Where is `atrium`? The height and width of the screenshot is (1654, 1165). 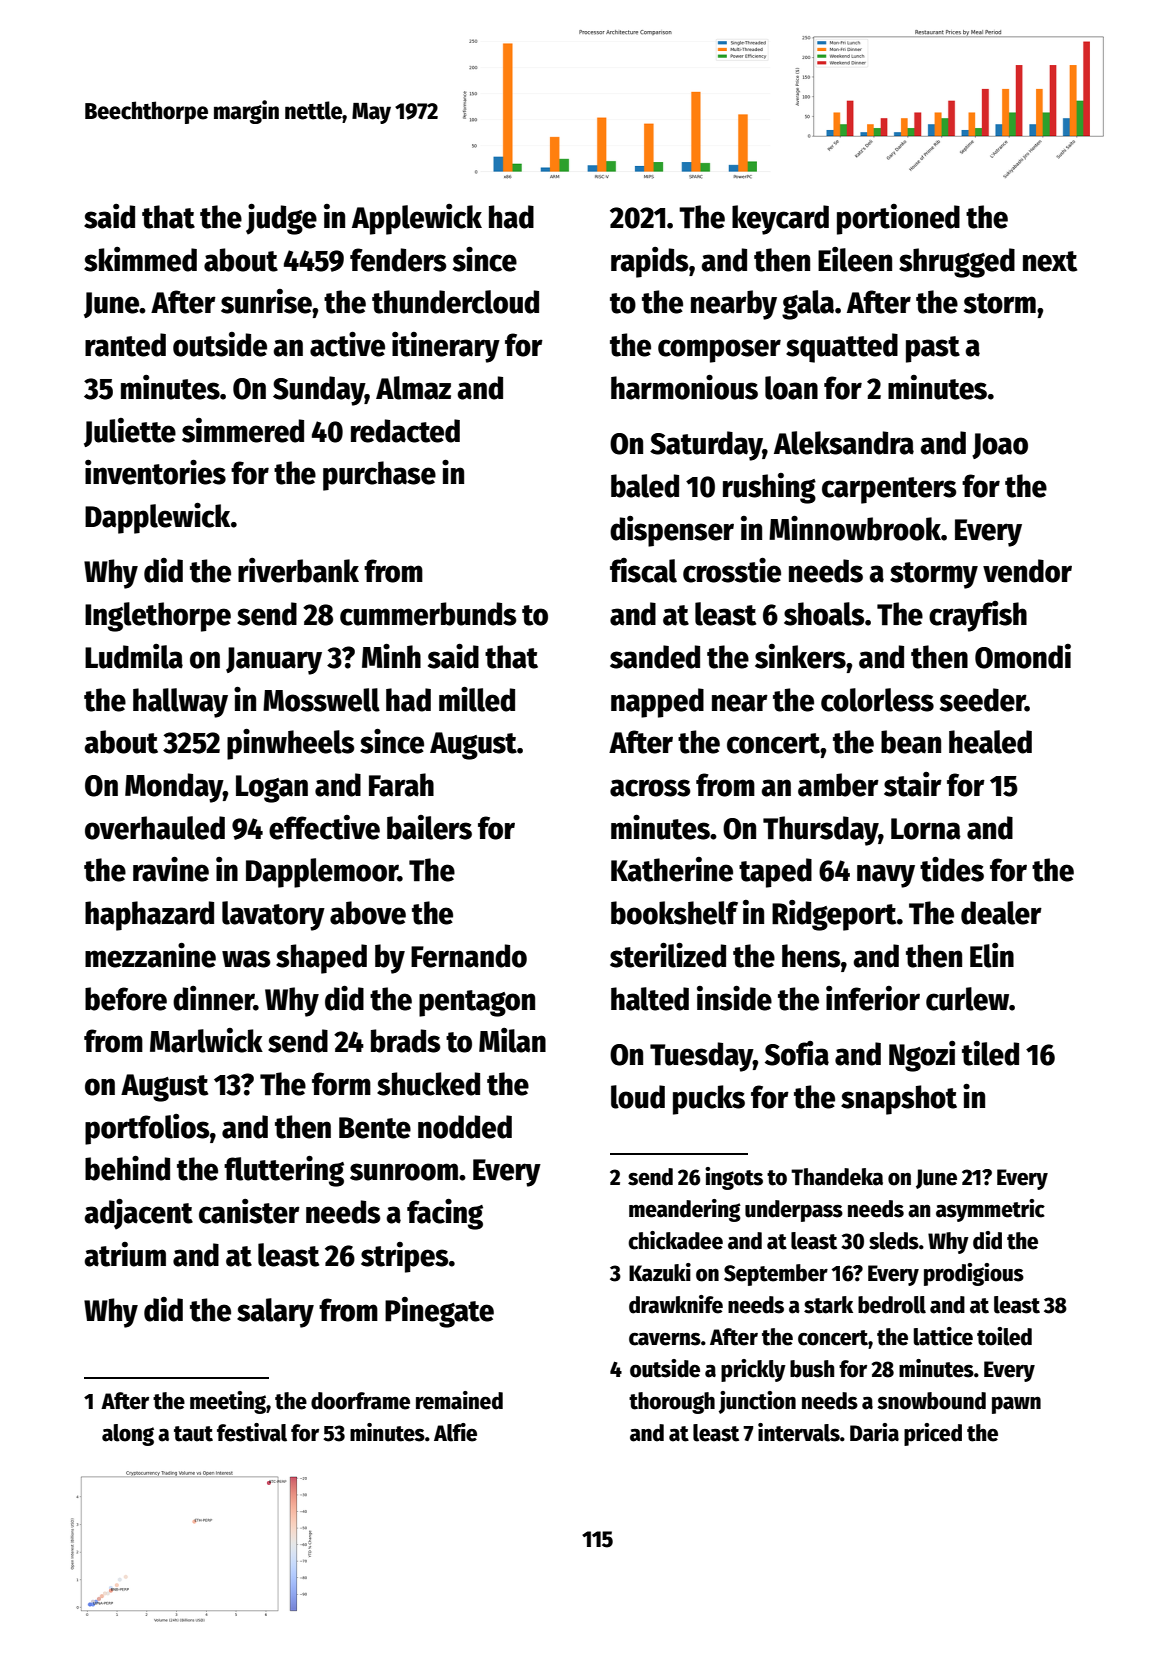
atrium is located at coordinates (125, 1254).
